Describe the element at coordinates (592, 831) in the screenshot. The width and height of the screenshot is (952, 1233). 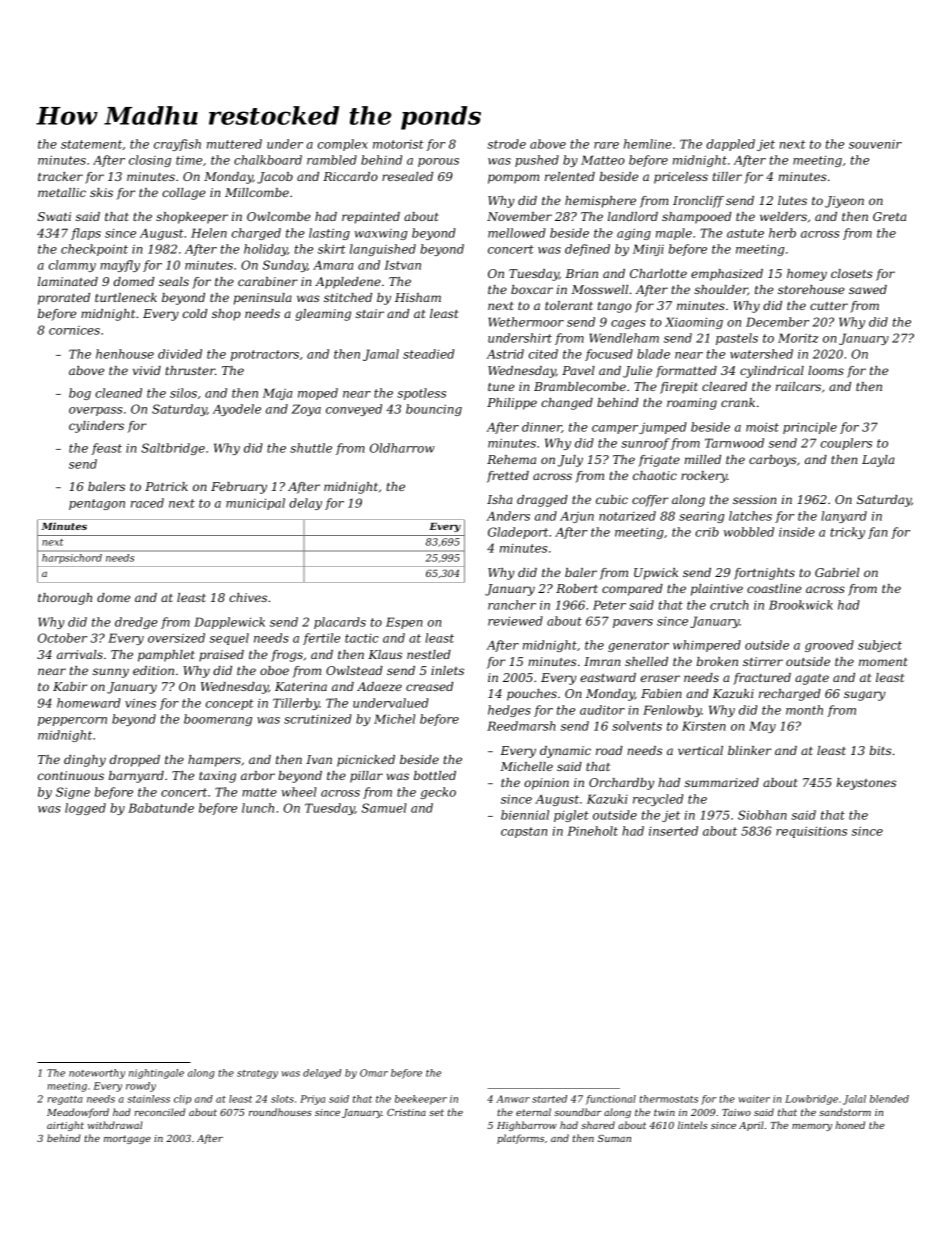
I see `Pineholt` at that location.
